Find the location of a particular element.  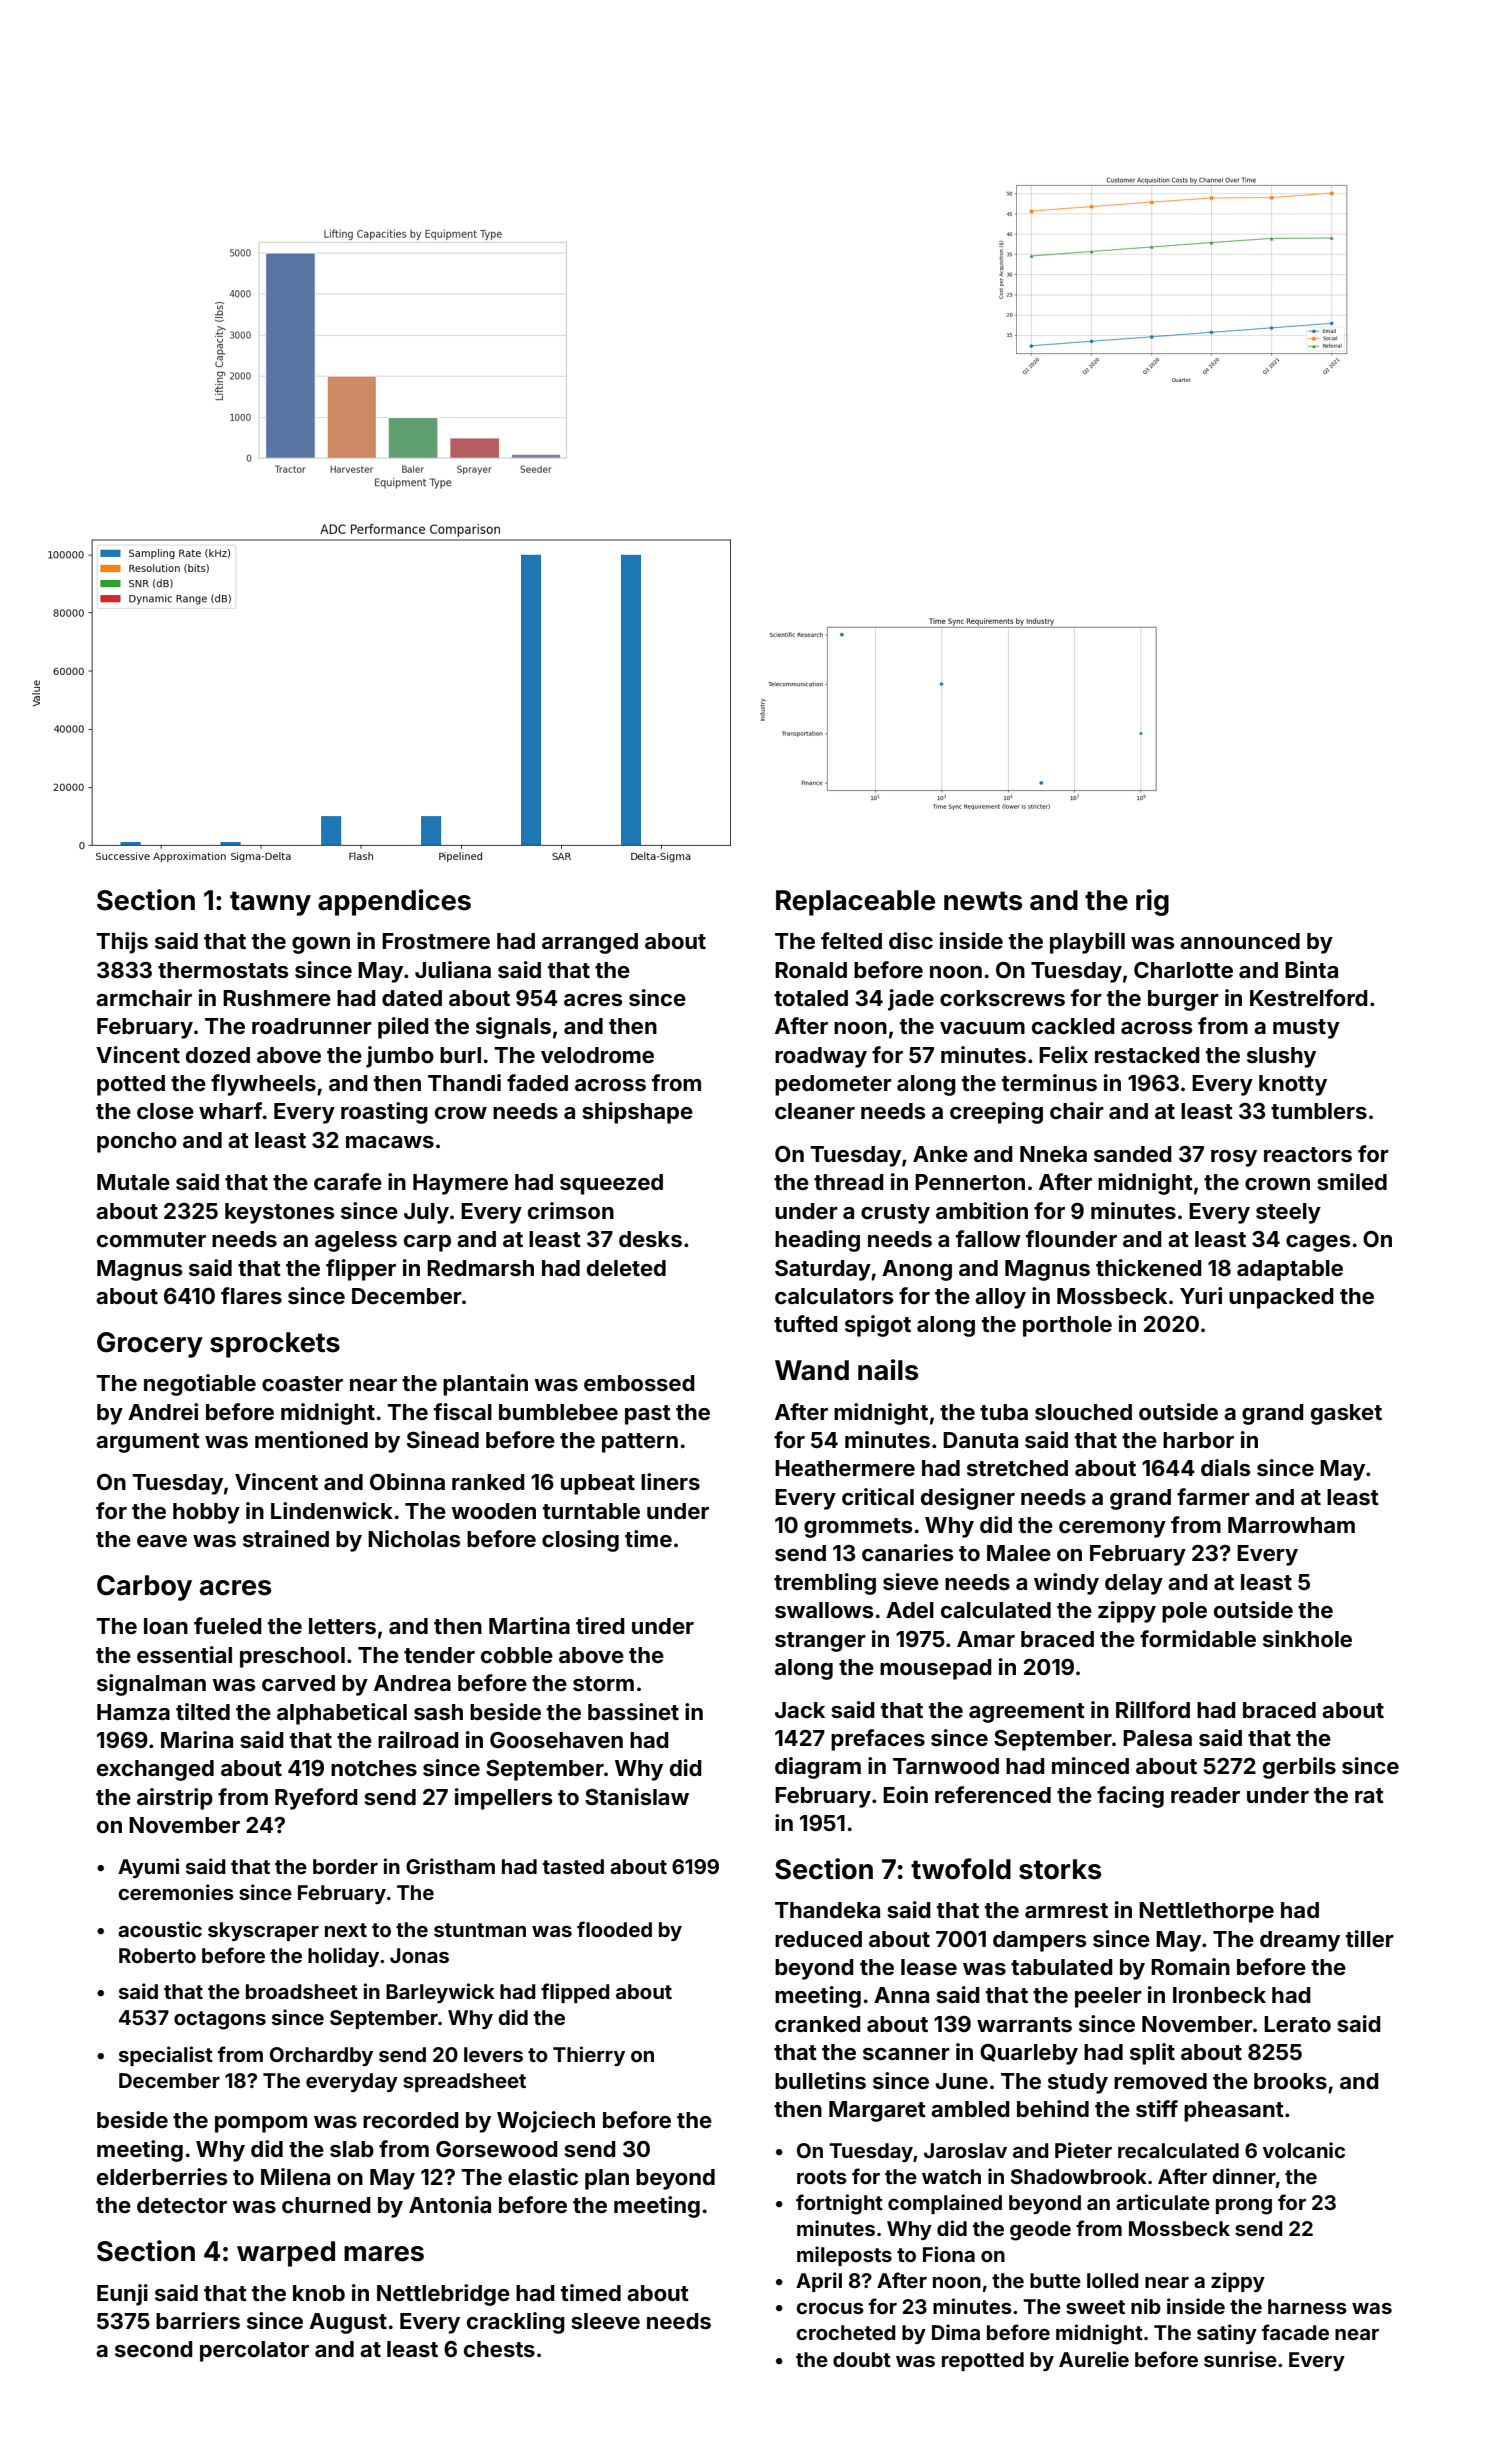

newts is located at coordinates (983, 901).
